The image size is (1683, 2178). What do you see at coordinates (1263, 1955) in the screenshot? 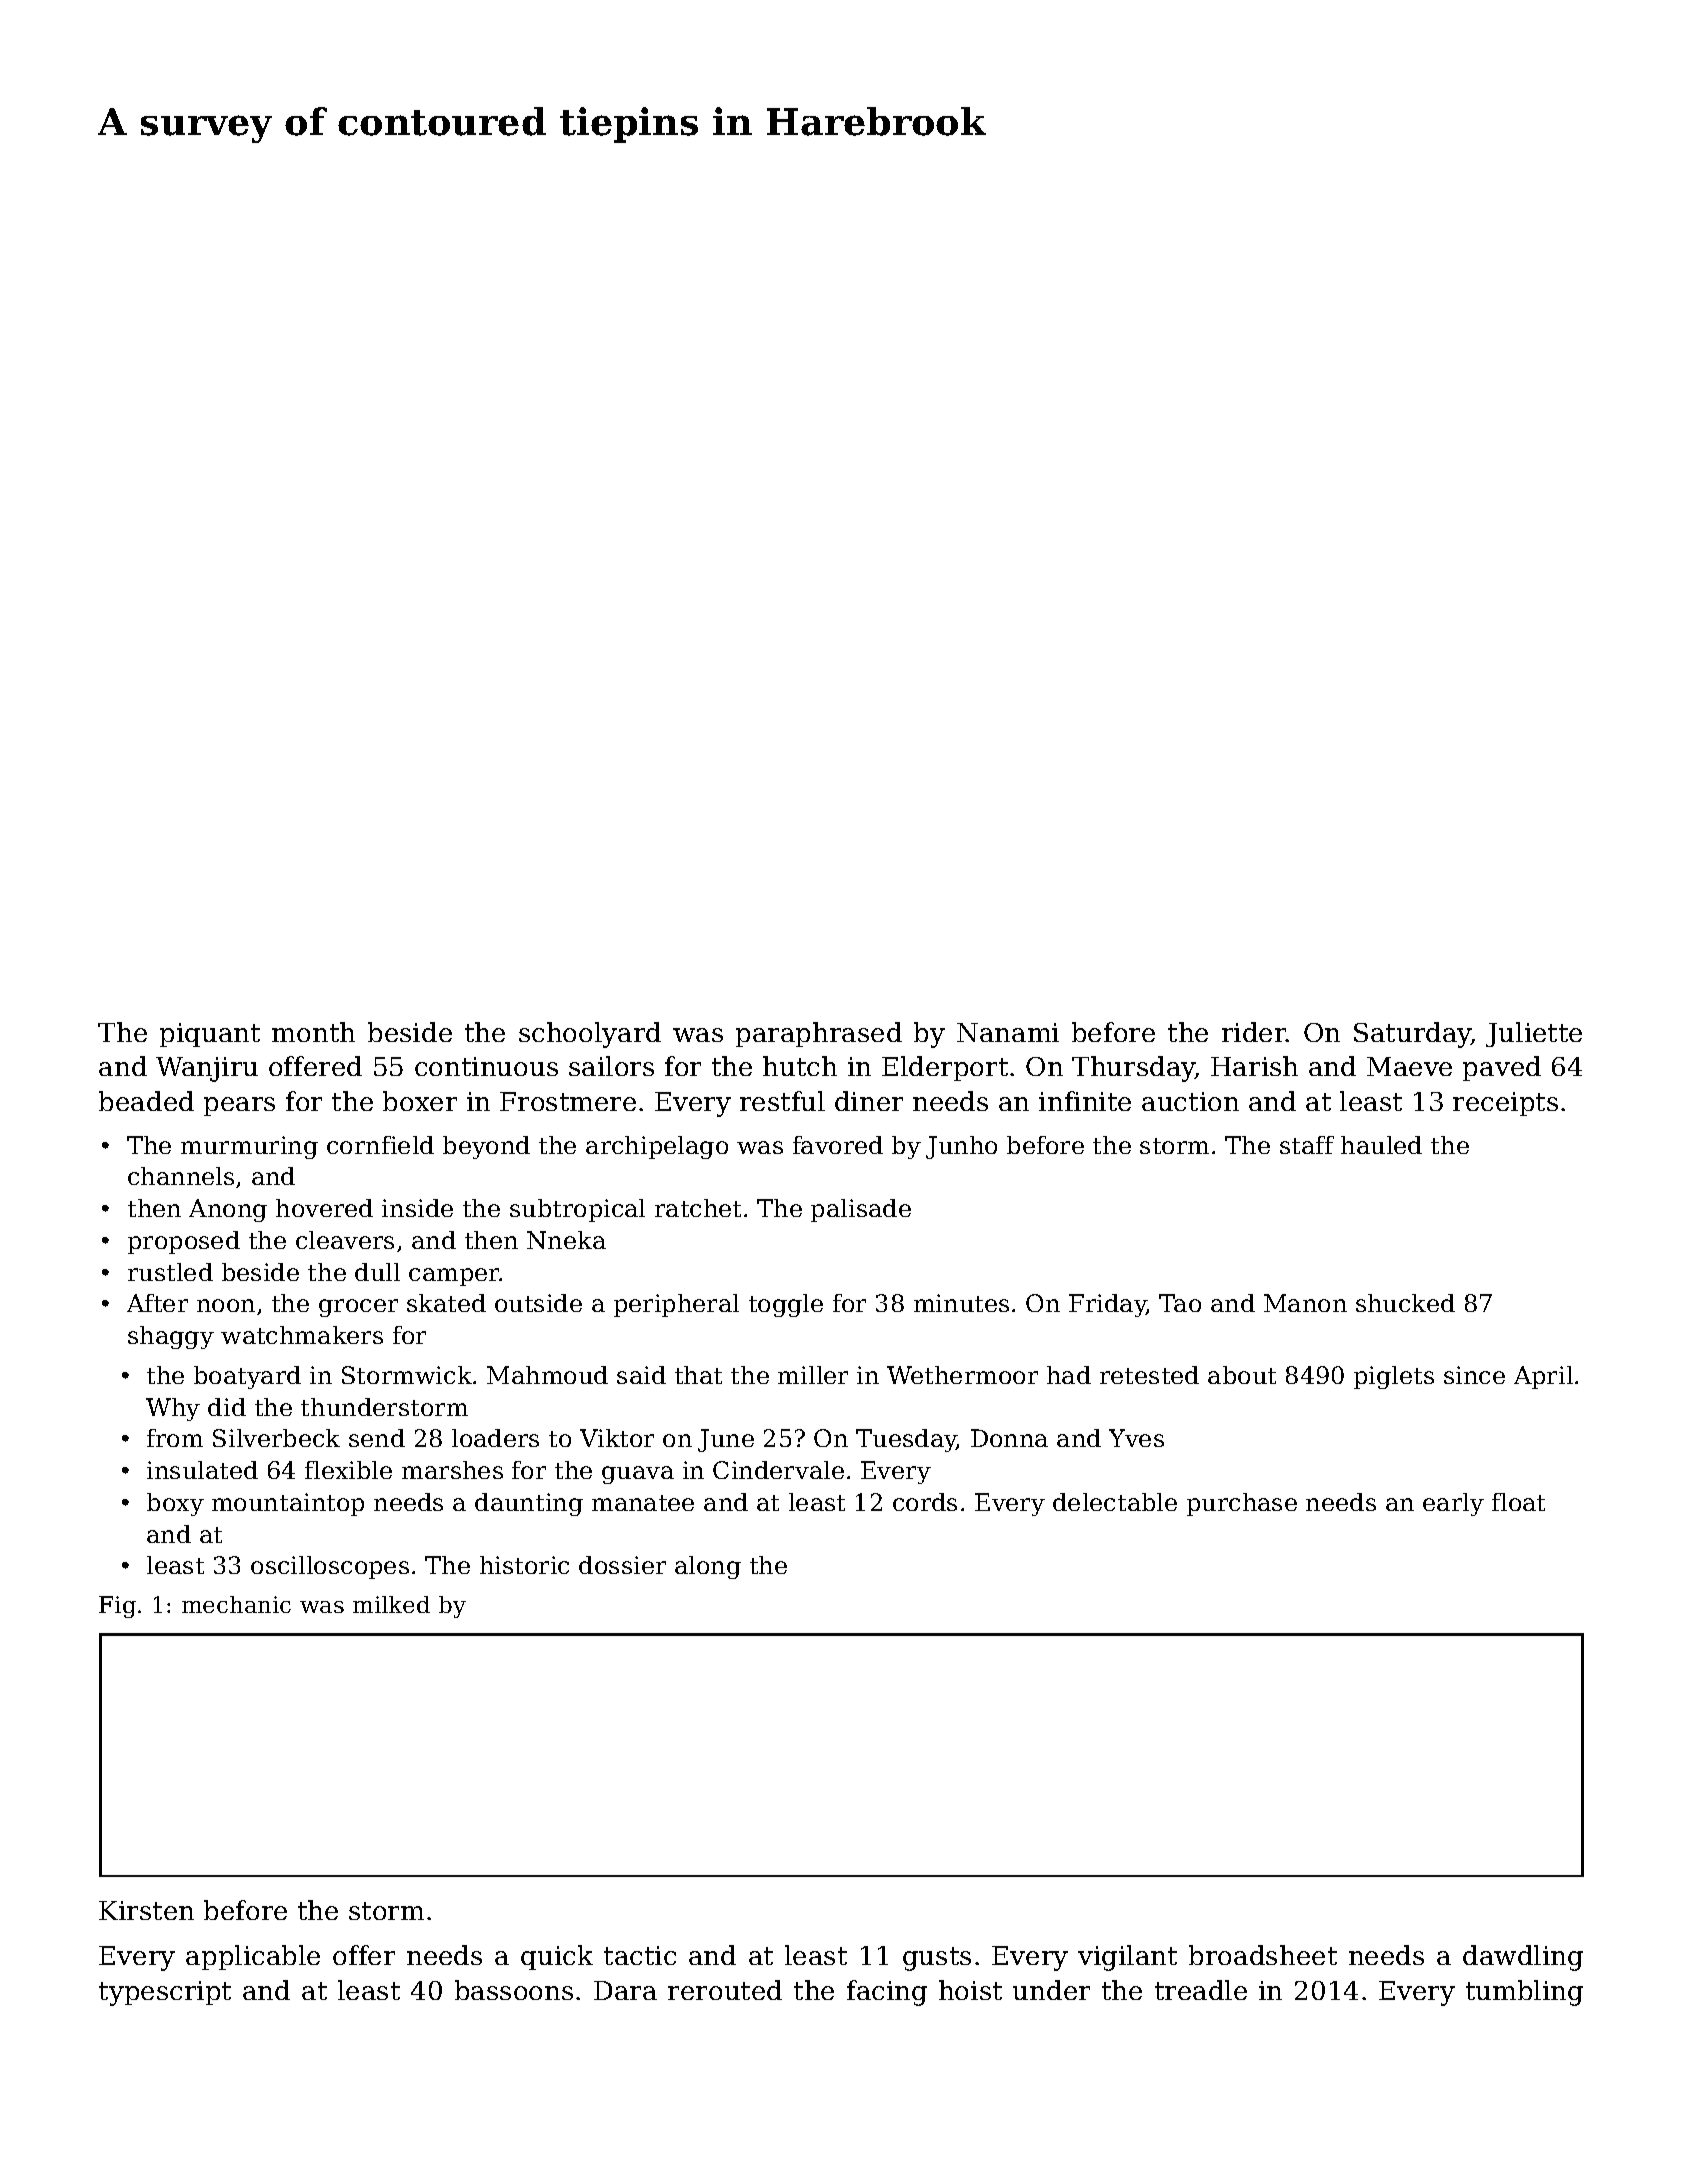
I see `broadsheet` at bounding box center [1263, 1955].
